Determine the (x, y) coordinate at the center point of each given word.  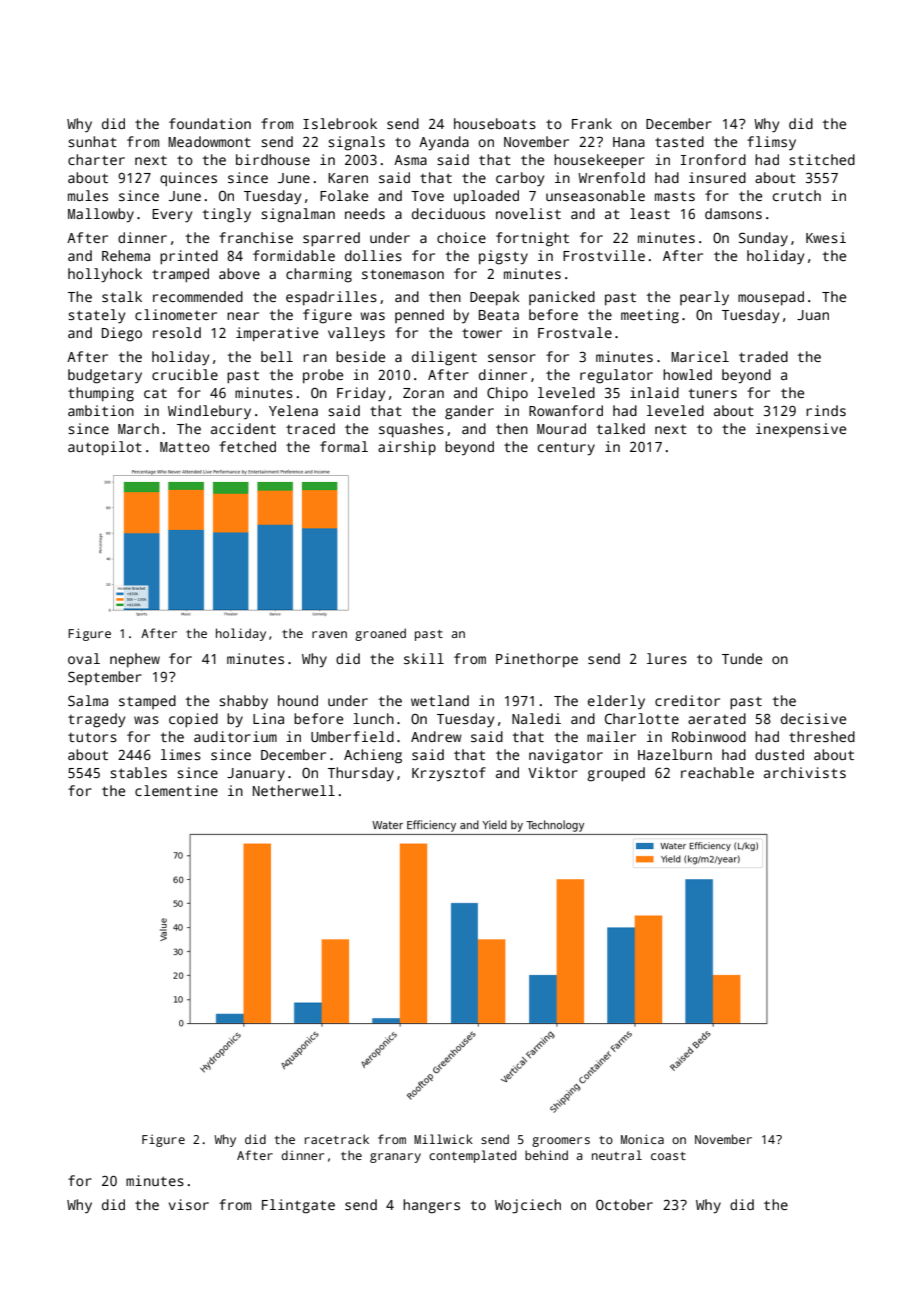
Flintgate (298, 1206)
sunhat (92, 141)
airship (407, 448)
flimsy (771, 143)
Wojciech (528, 1206)
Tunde (742, 658)
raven (329, 634)
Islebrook (340, 123)
